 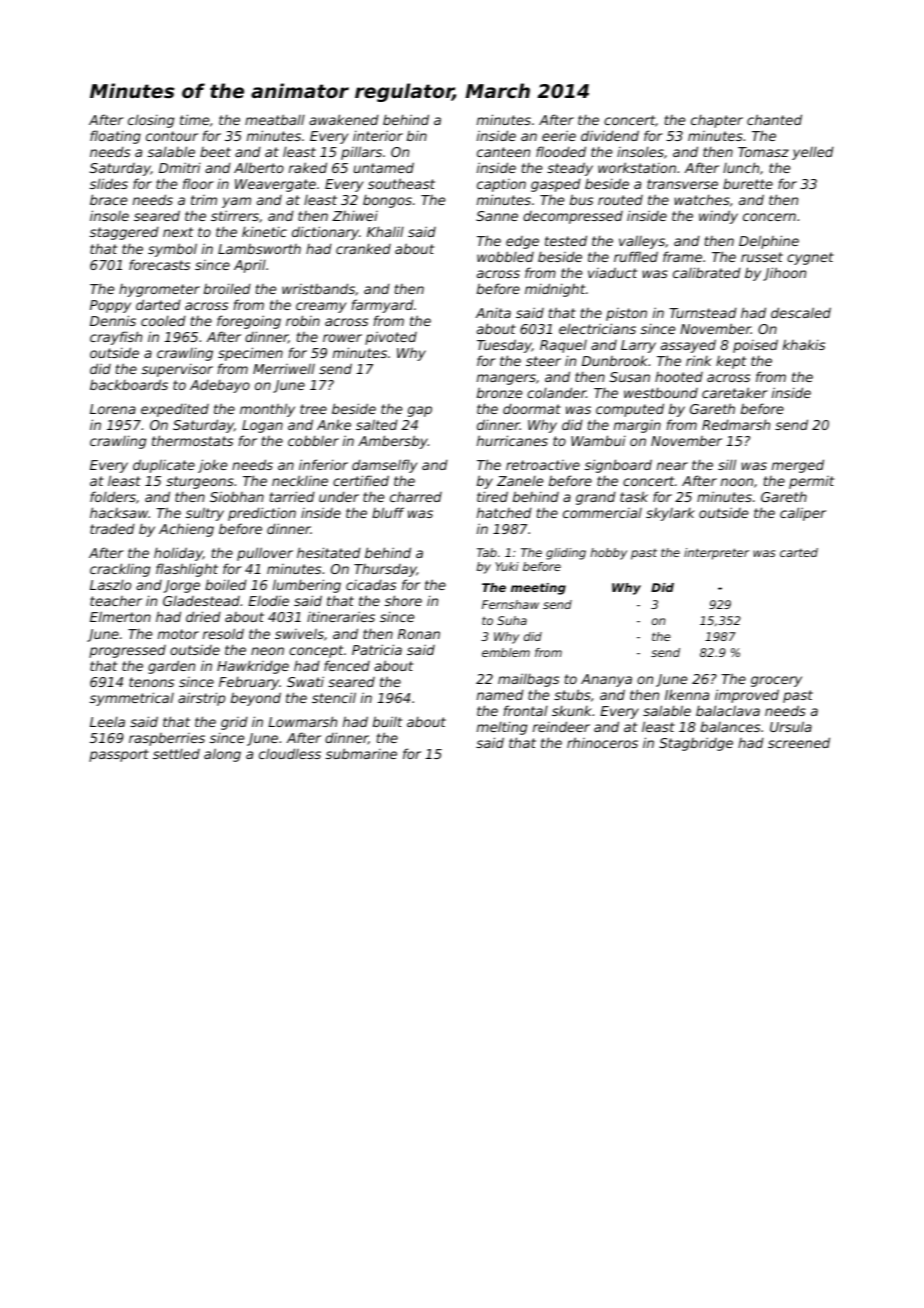 What do you see at coordinates (226, 584) in the screenshot?
I see `boiled` at bounding box center [226, 584].
